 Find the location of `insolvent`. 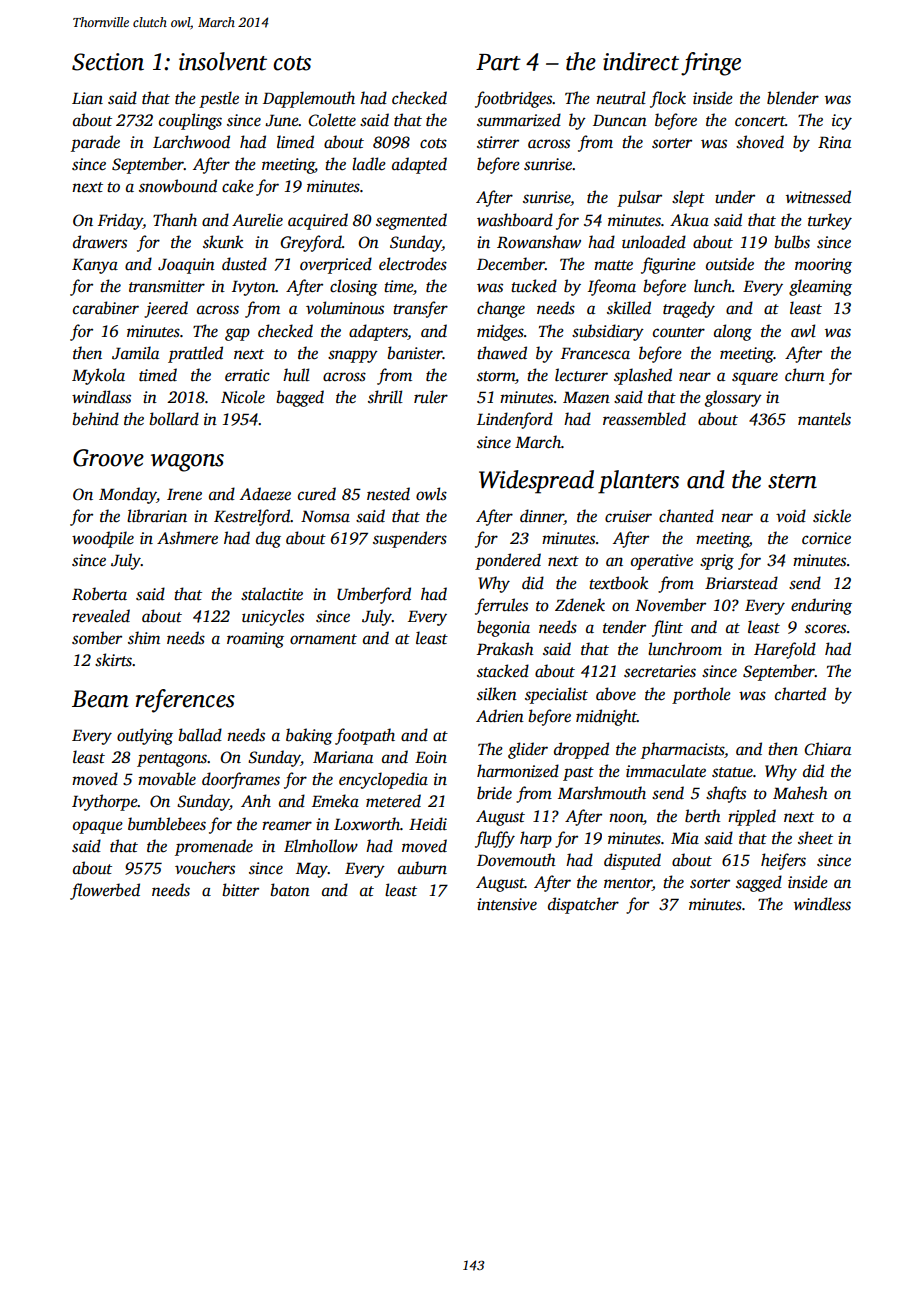

insolvent is located at coordinates (223, 61).
